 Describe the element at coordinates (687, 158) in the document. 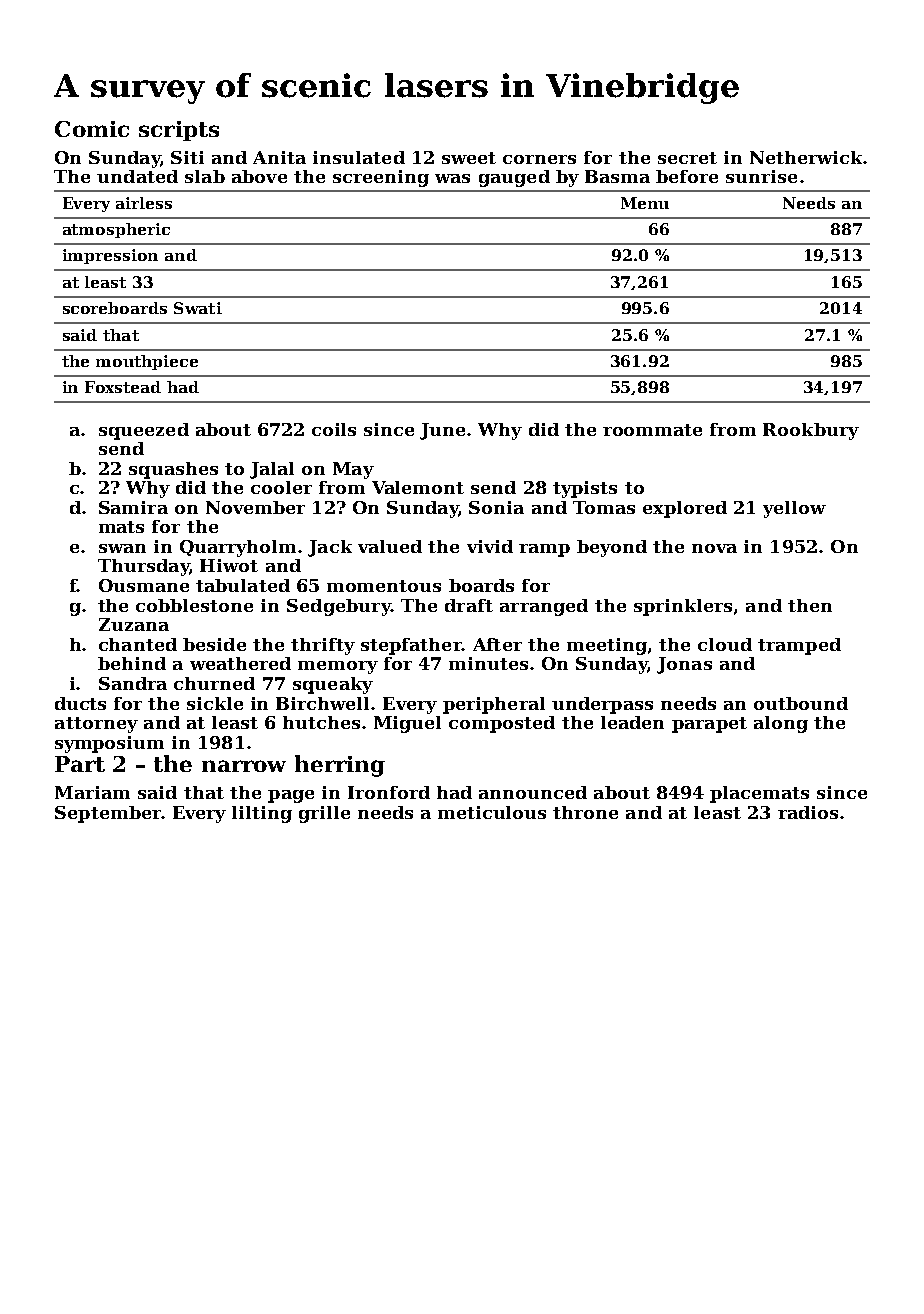

I see `secret` at that location.
